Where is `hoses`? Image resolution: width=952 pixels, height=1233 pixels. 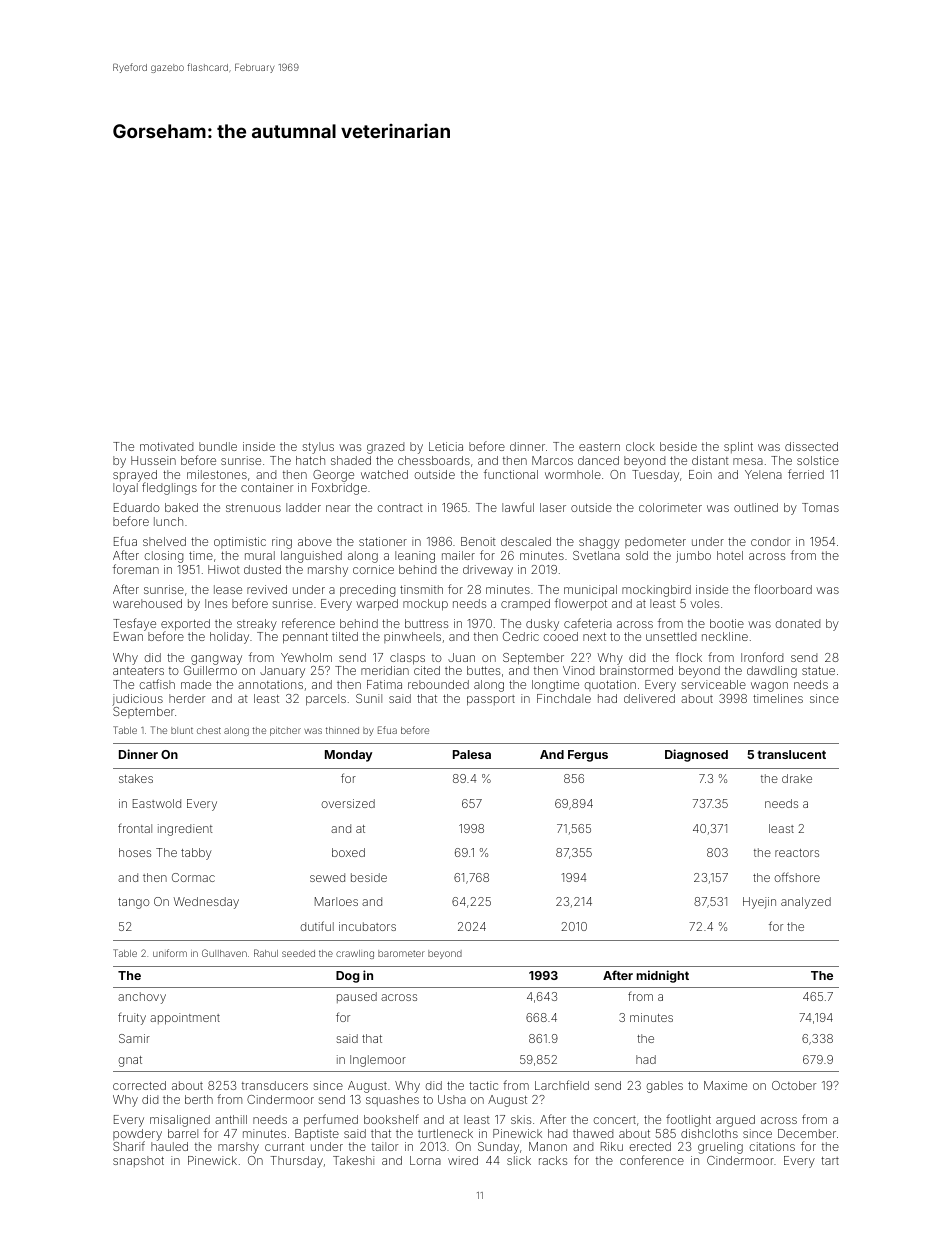 hoses is located at coordinates (135, 852).
